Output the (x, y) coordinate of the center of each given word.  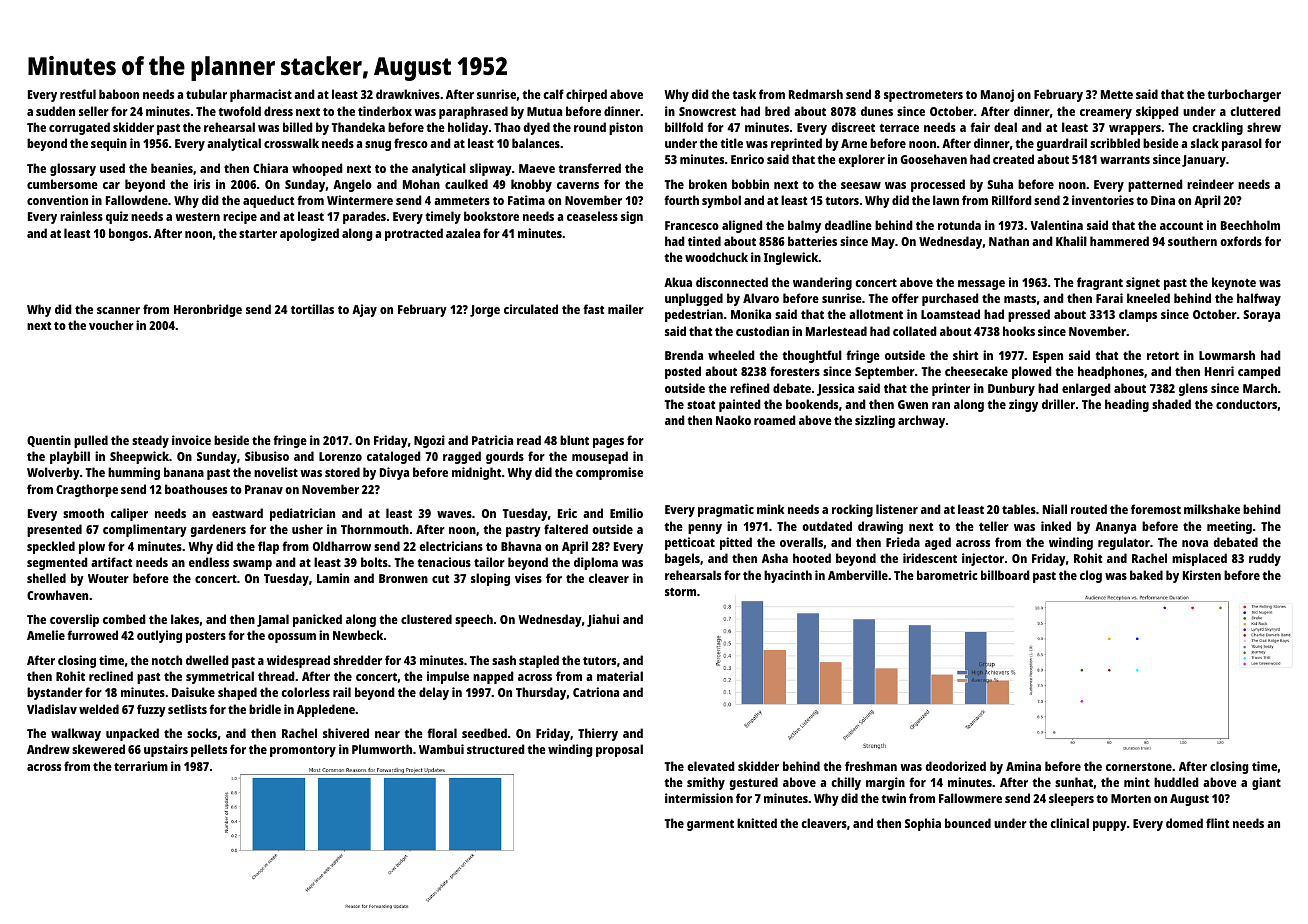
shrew (1264, 127)
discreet (853, 127)
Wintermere (360, 200)
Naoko (733, 420)
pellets (209, 750)
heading (1127, 405)
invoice (191, 440)
